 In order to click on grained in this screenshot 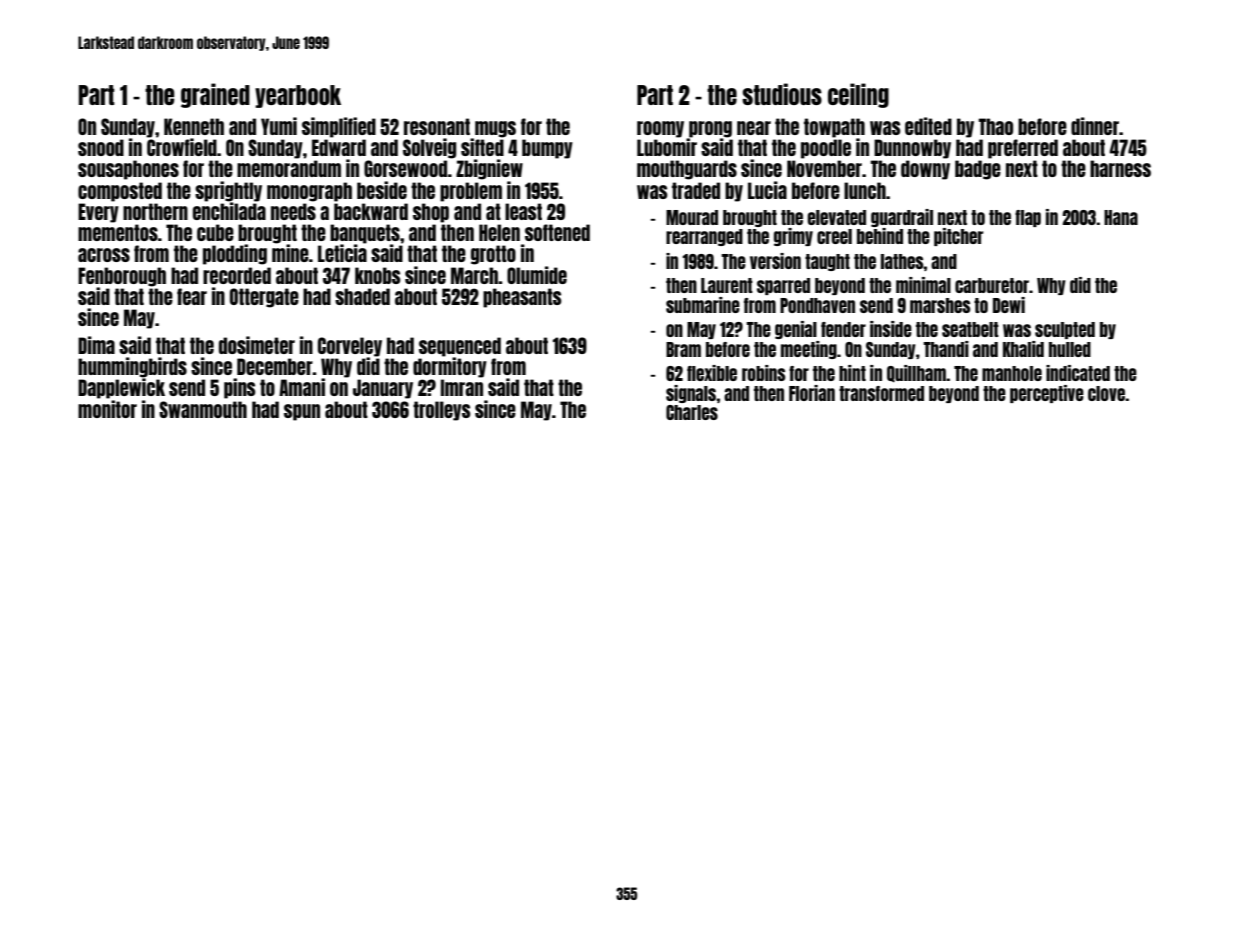, I will do `click(215, 95)`.
